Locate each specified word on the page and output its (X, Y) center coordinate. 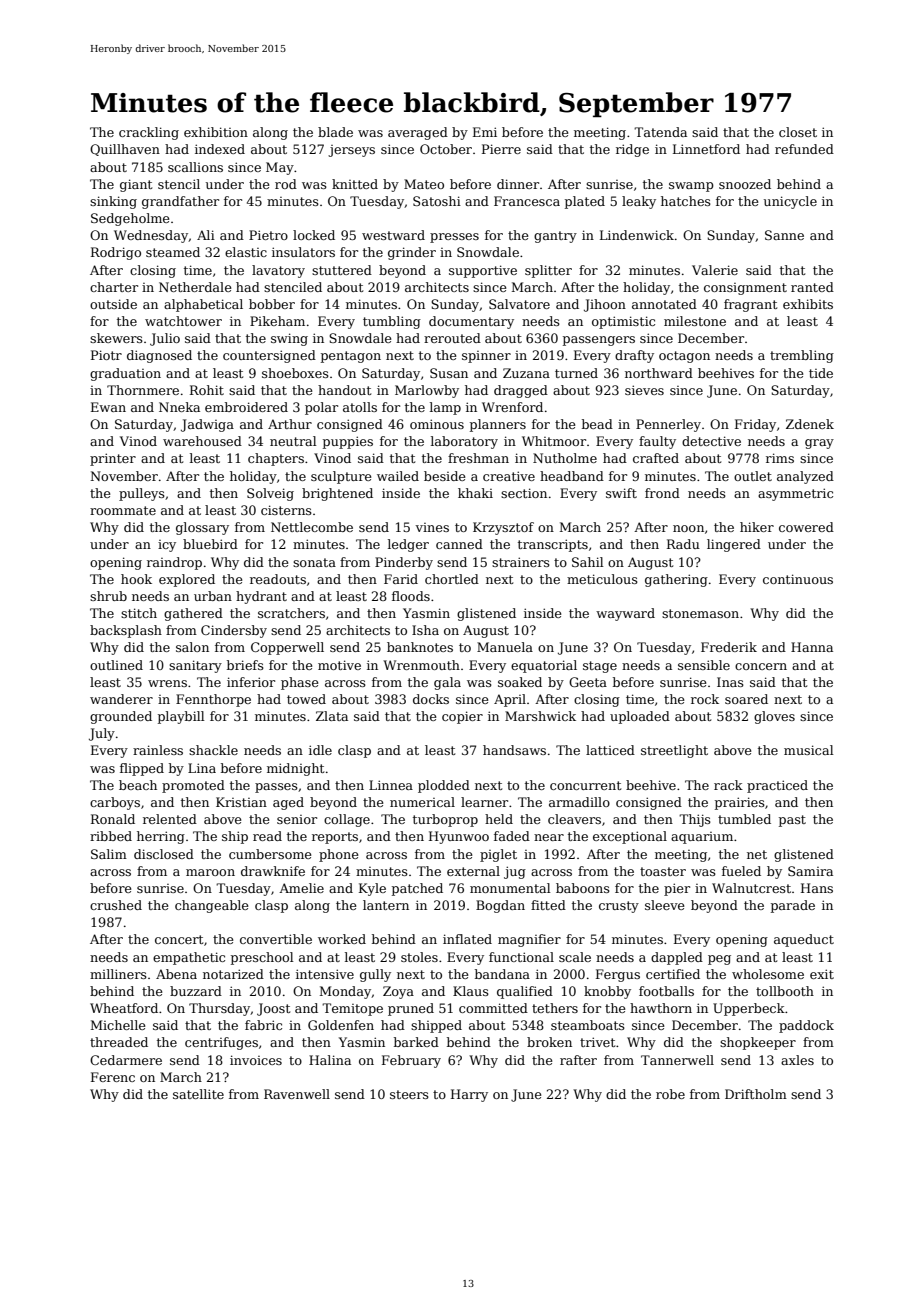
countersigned (269, 356)
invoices (256, 1060)
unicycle (790, 202)
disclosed (164, 854)
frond (662, 493)
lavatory (278, 271)
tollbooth (785, 991)
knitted (355, 184)
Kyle (372, 889)
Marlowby (427, 391)
